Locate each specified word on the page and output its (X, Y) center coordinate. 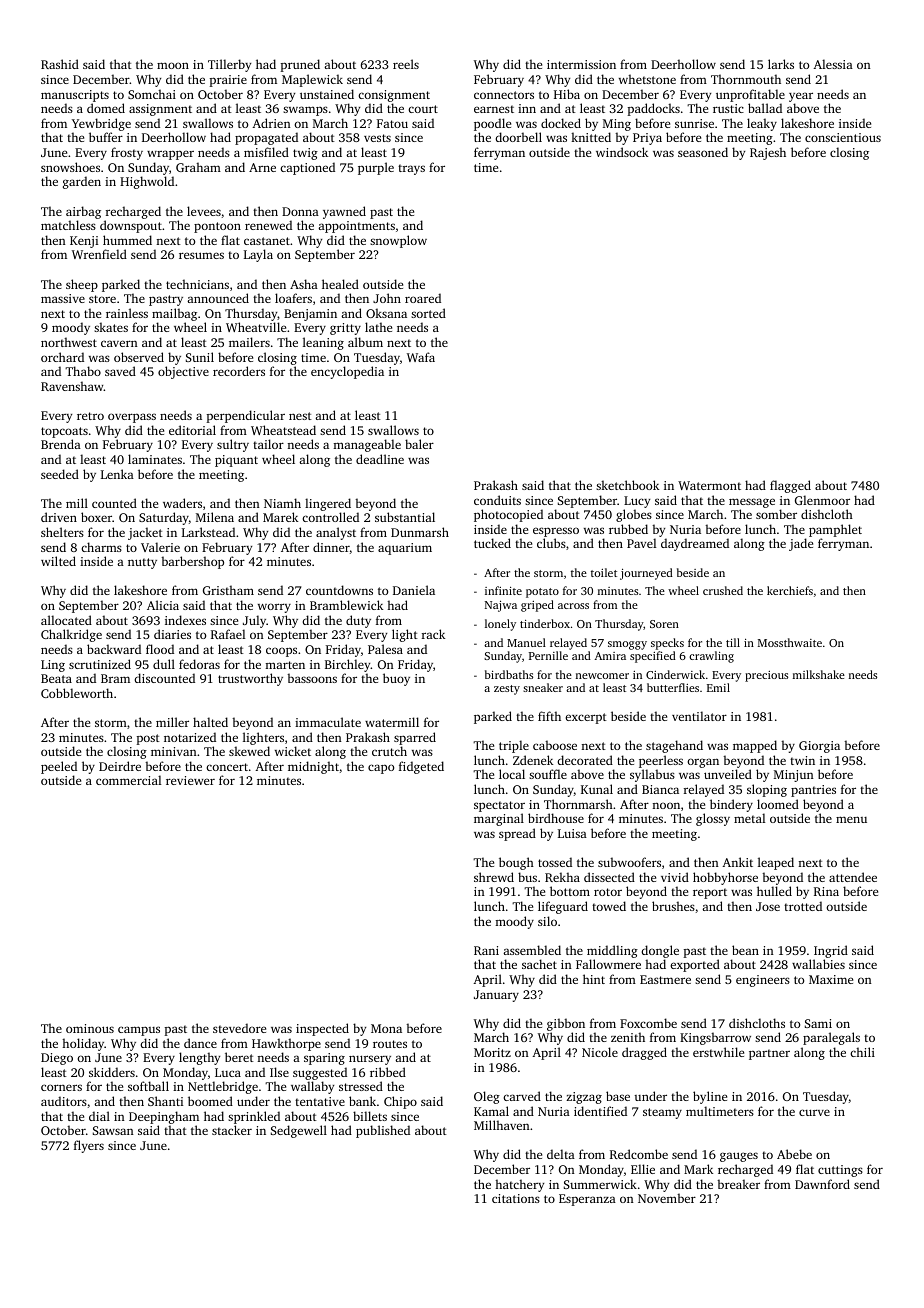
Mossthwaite (790, 642)
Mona (386, 1028)
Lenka (117, 474)
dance (200, 1043)
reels (406, 64)
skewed (249, 751)
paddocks (654, 109)
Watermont (709, 485)
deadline (380, 459)
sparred (415, 738)
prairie (228, 81)
